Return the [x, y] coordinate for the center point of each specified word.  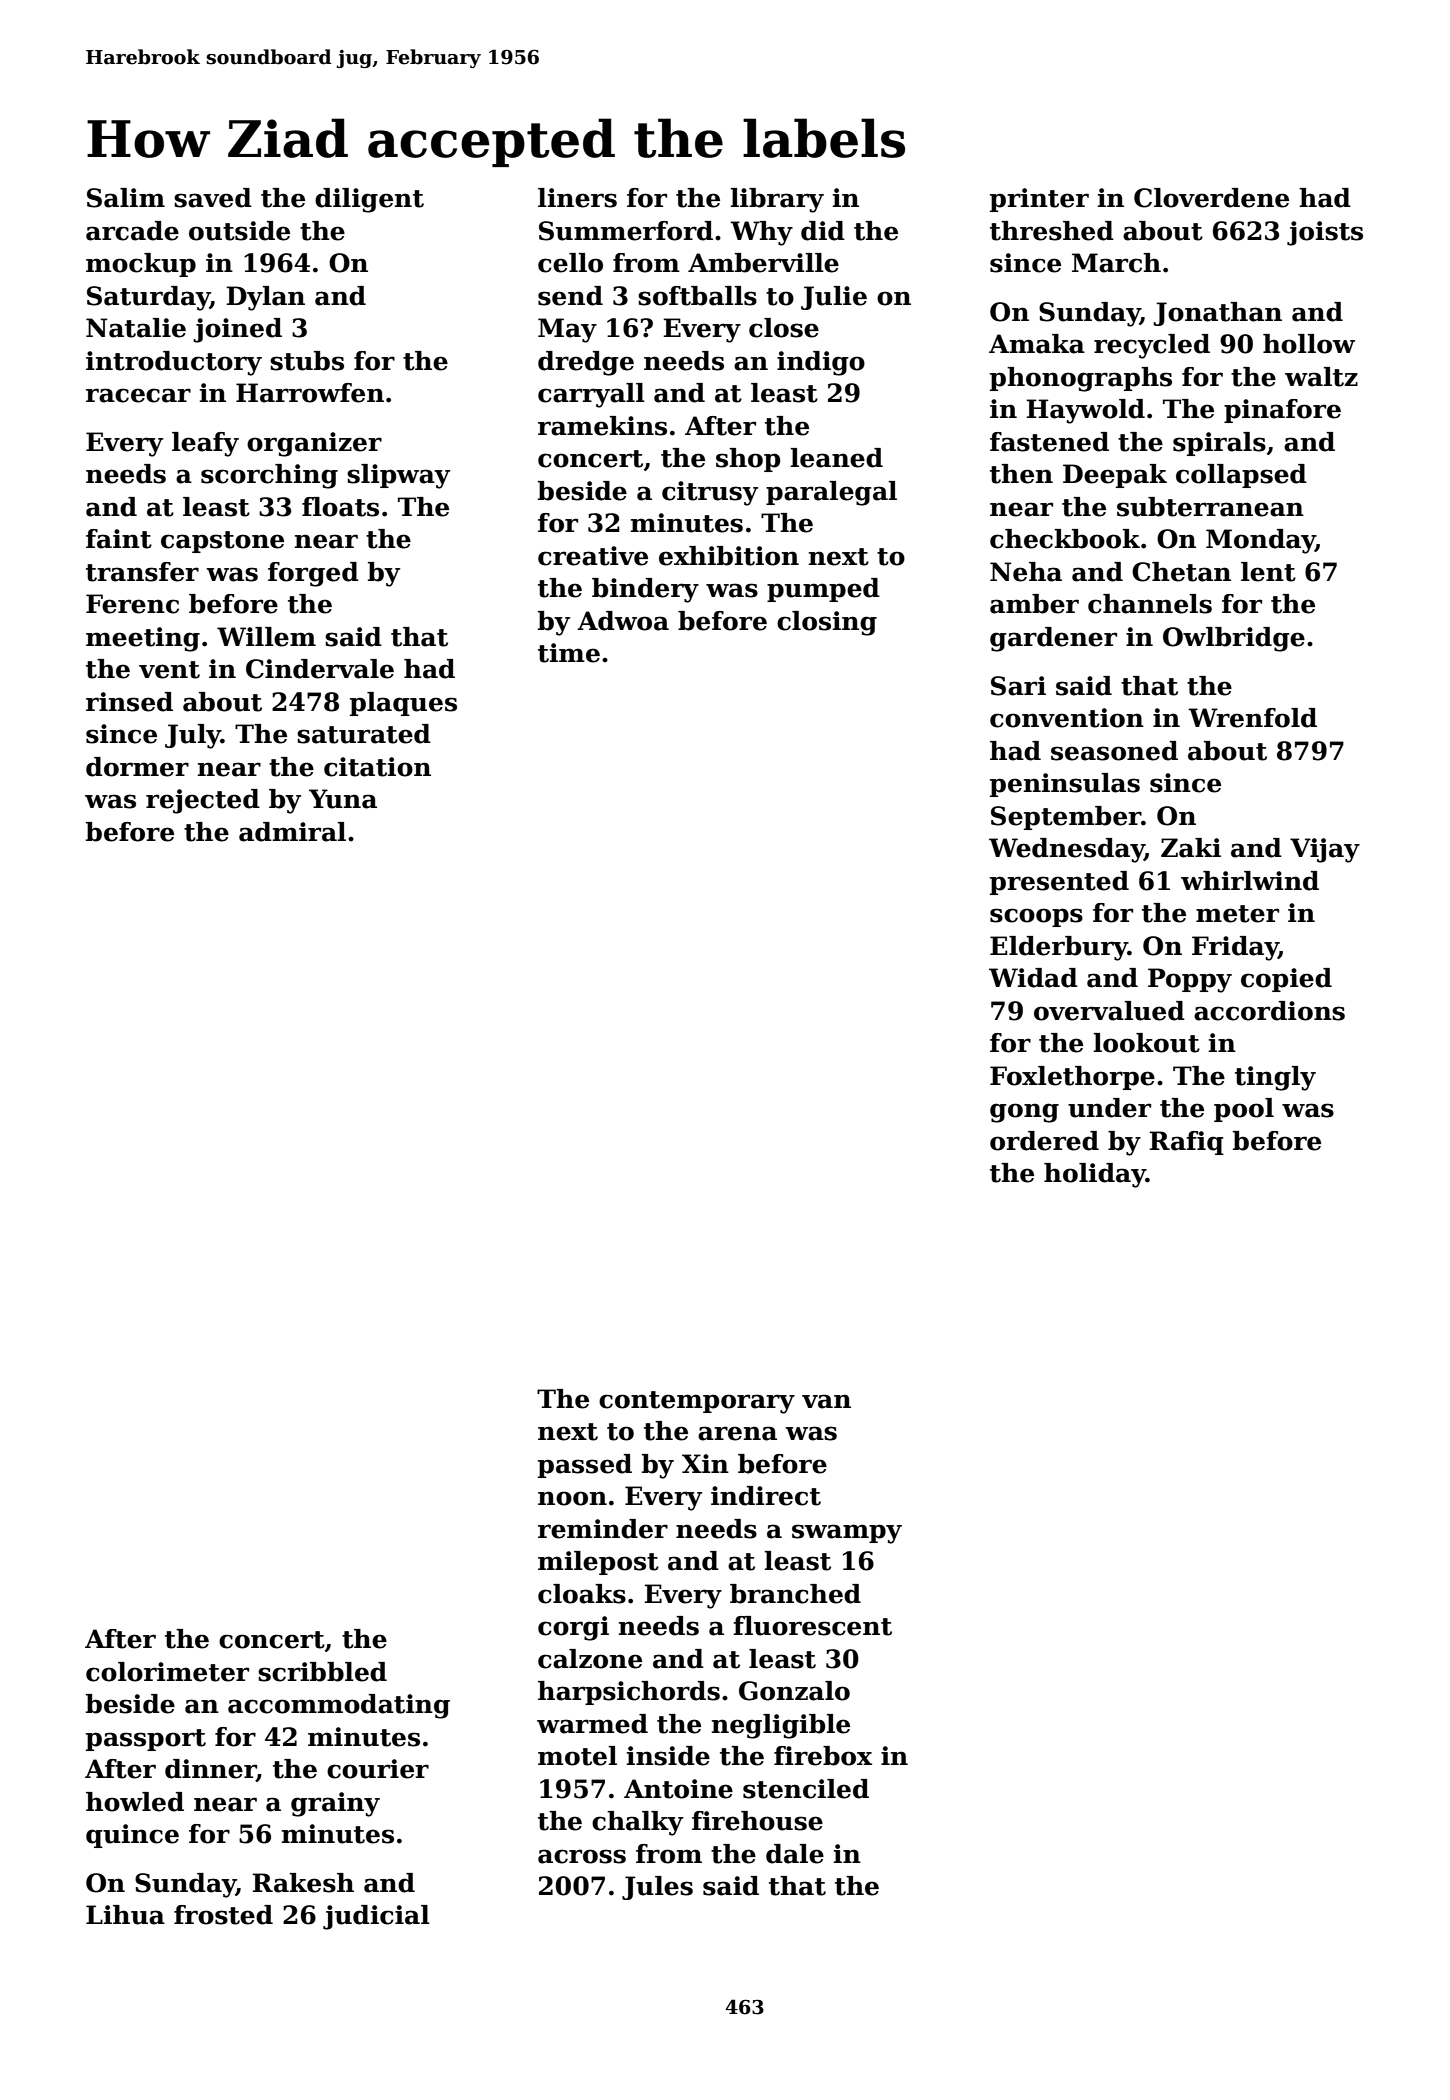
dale [795, 1854]
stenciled [806, 1789]
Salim [126, 198]
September [1066, 818]
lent [1268, 572]
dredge [586, 363]
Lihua [125, 1915]
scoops [1036, 917]
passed [585, 1466]
